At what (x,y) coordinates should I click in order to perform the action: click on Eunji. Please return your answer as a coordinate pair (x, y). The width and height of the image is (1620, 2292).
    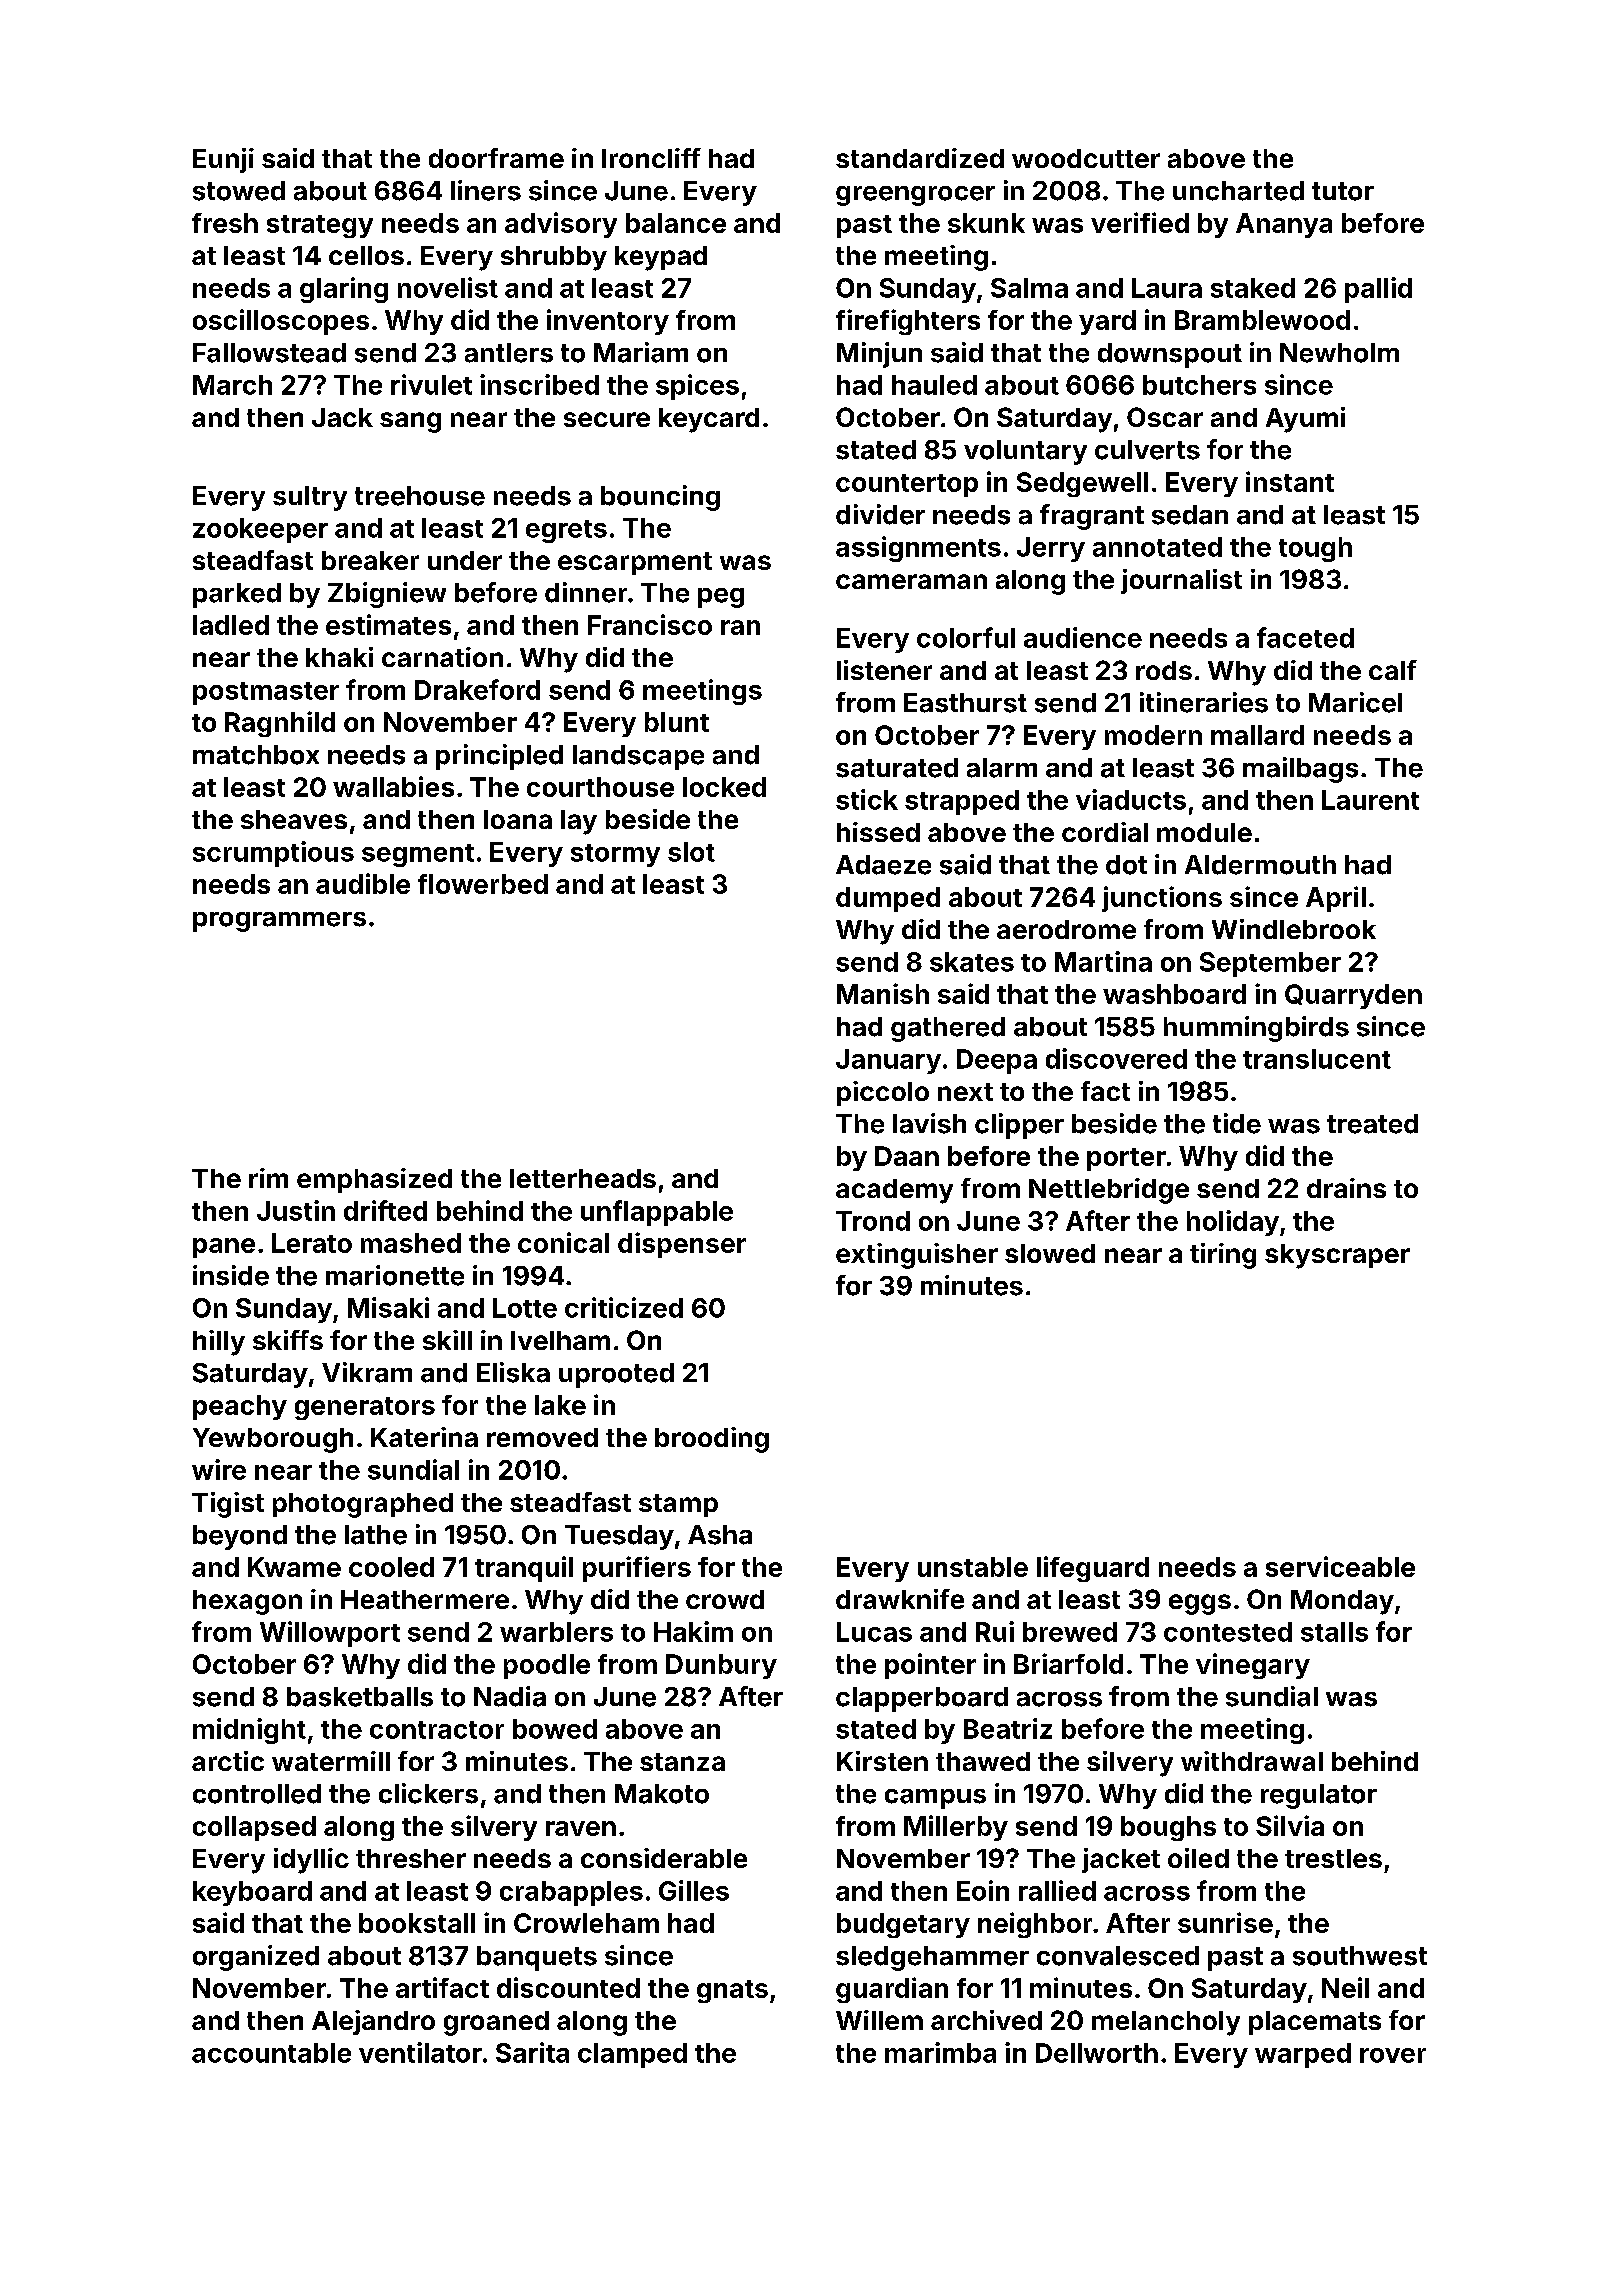
    Looking at the image, I should click on (223, 160).
